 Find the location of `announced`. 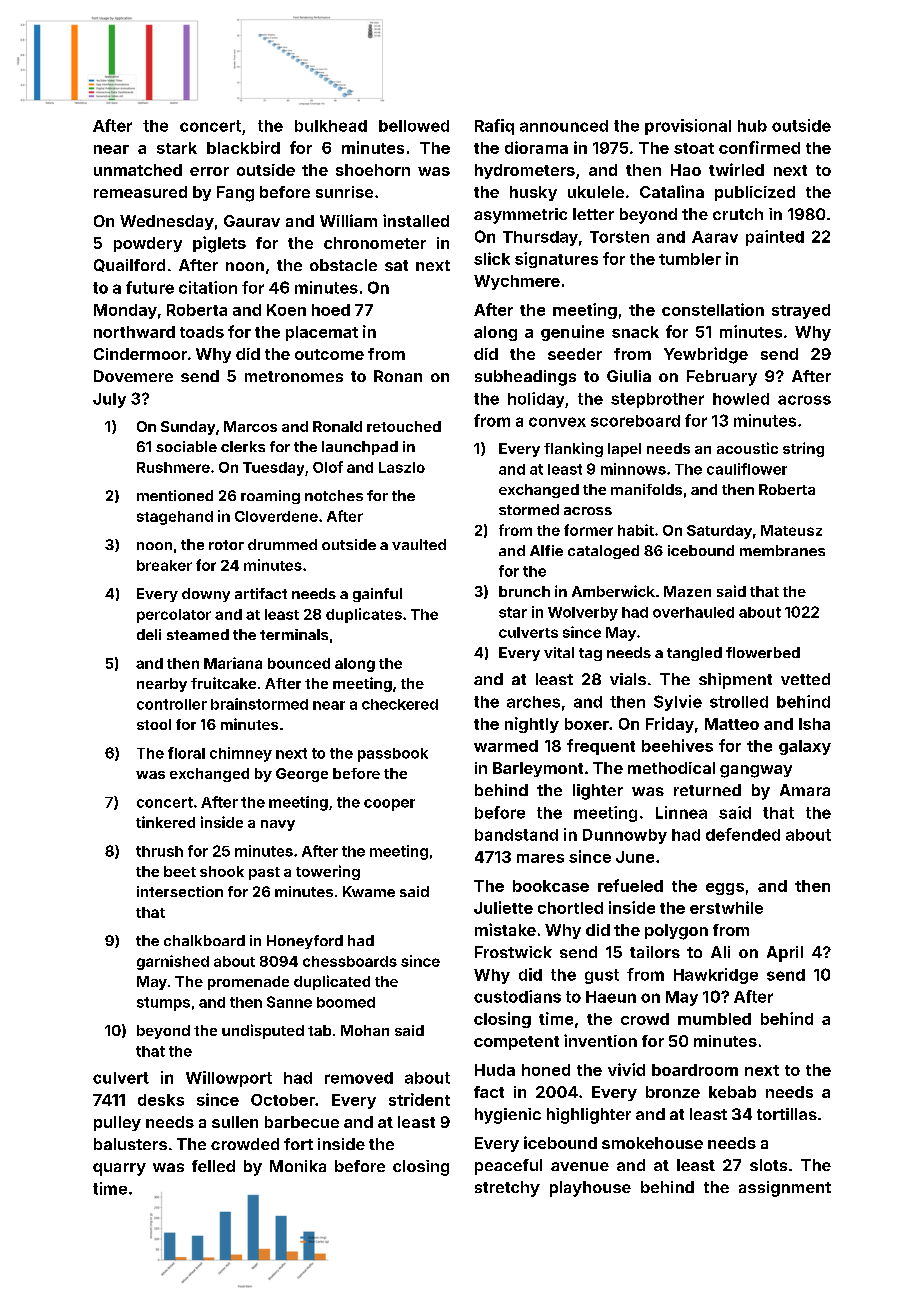

announced is located at coordinates (564, 126).
